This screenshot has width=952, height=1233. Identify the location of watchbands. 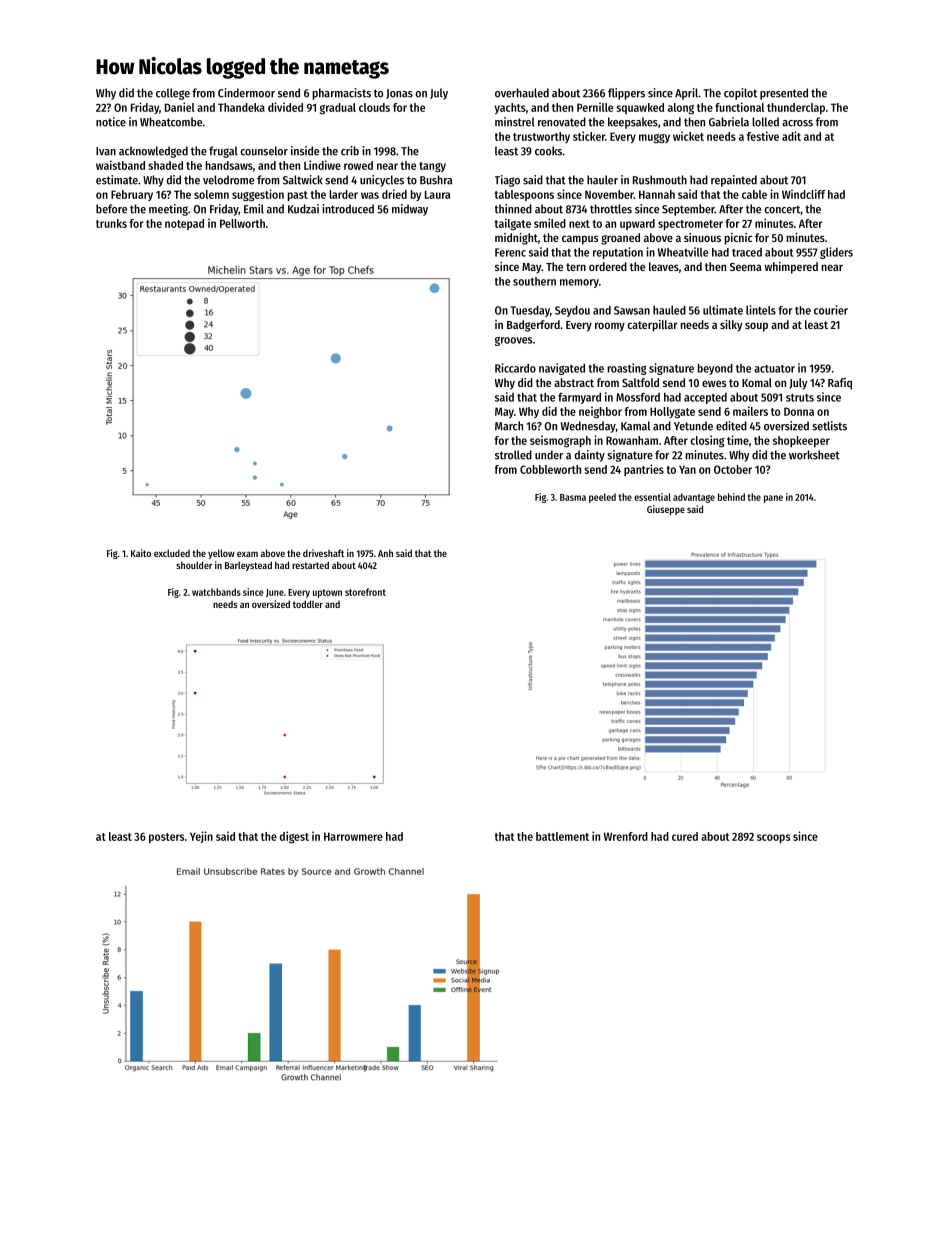
(216, 592).
